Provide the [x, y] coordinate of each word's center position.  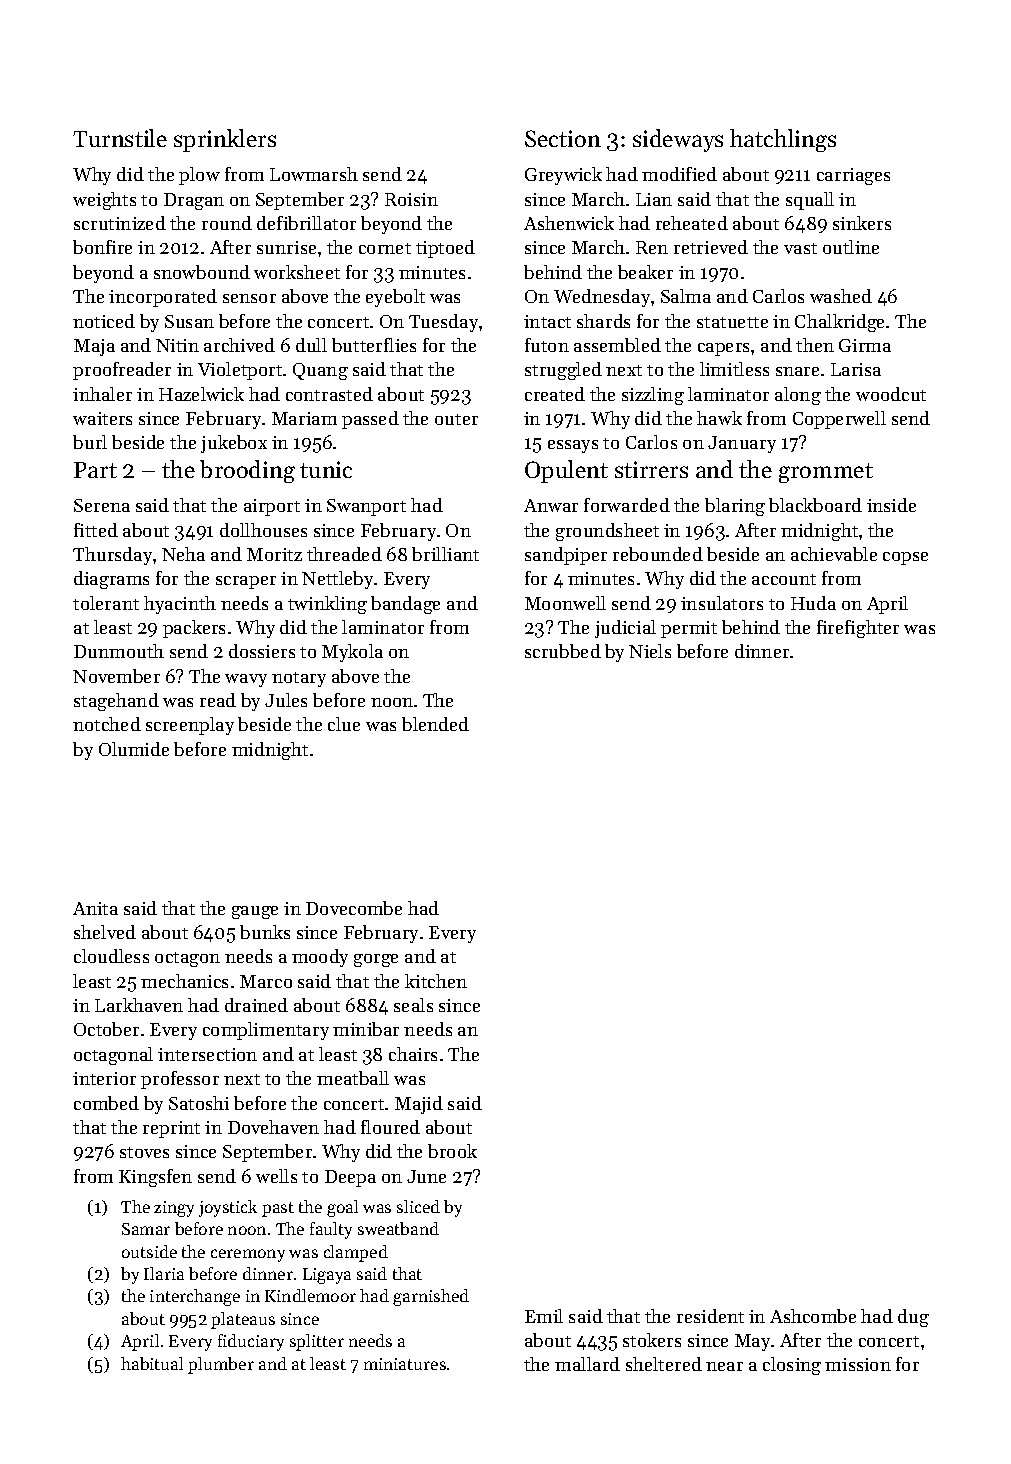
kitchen [436, 981]
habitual [152, 1363]
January [742, 444]
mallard [587, 1364]
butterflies [374, 345]
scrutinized [120, 223]
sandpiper [566, 556]
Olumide [134, 749]
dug [913, 1318]
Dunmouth [119, 651]
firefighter [858, 629]
